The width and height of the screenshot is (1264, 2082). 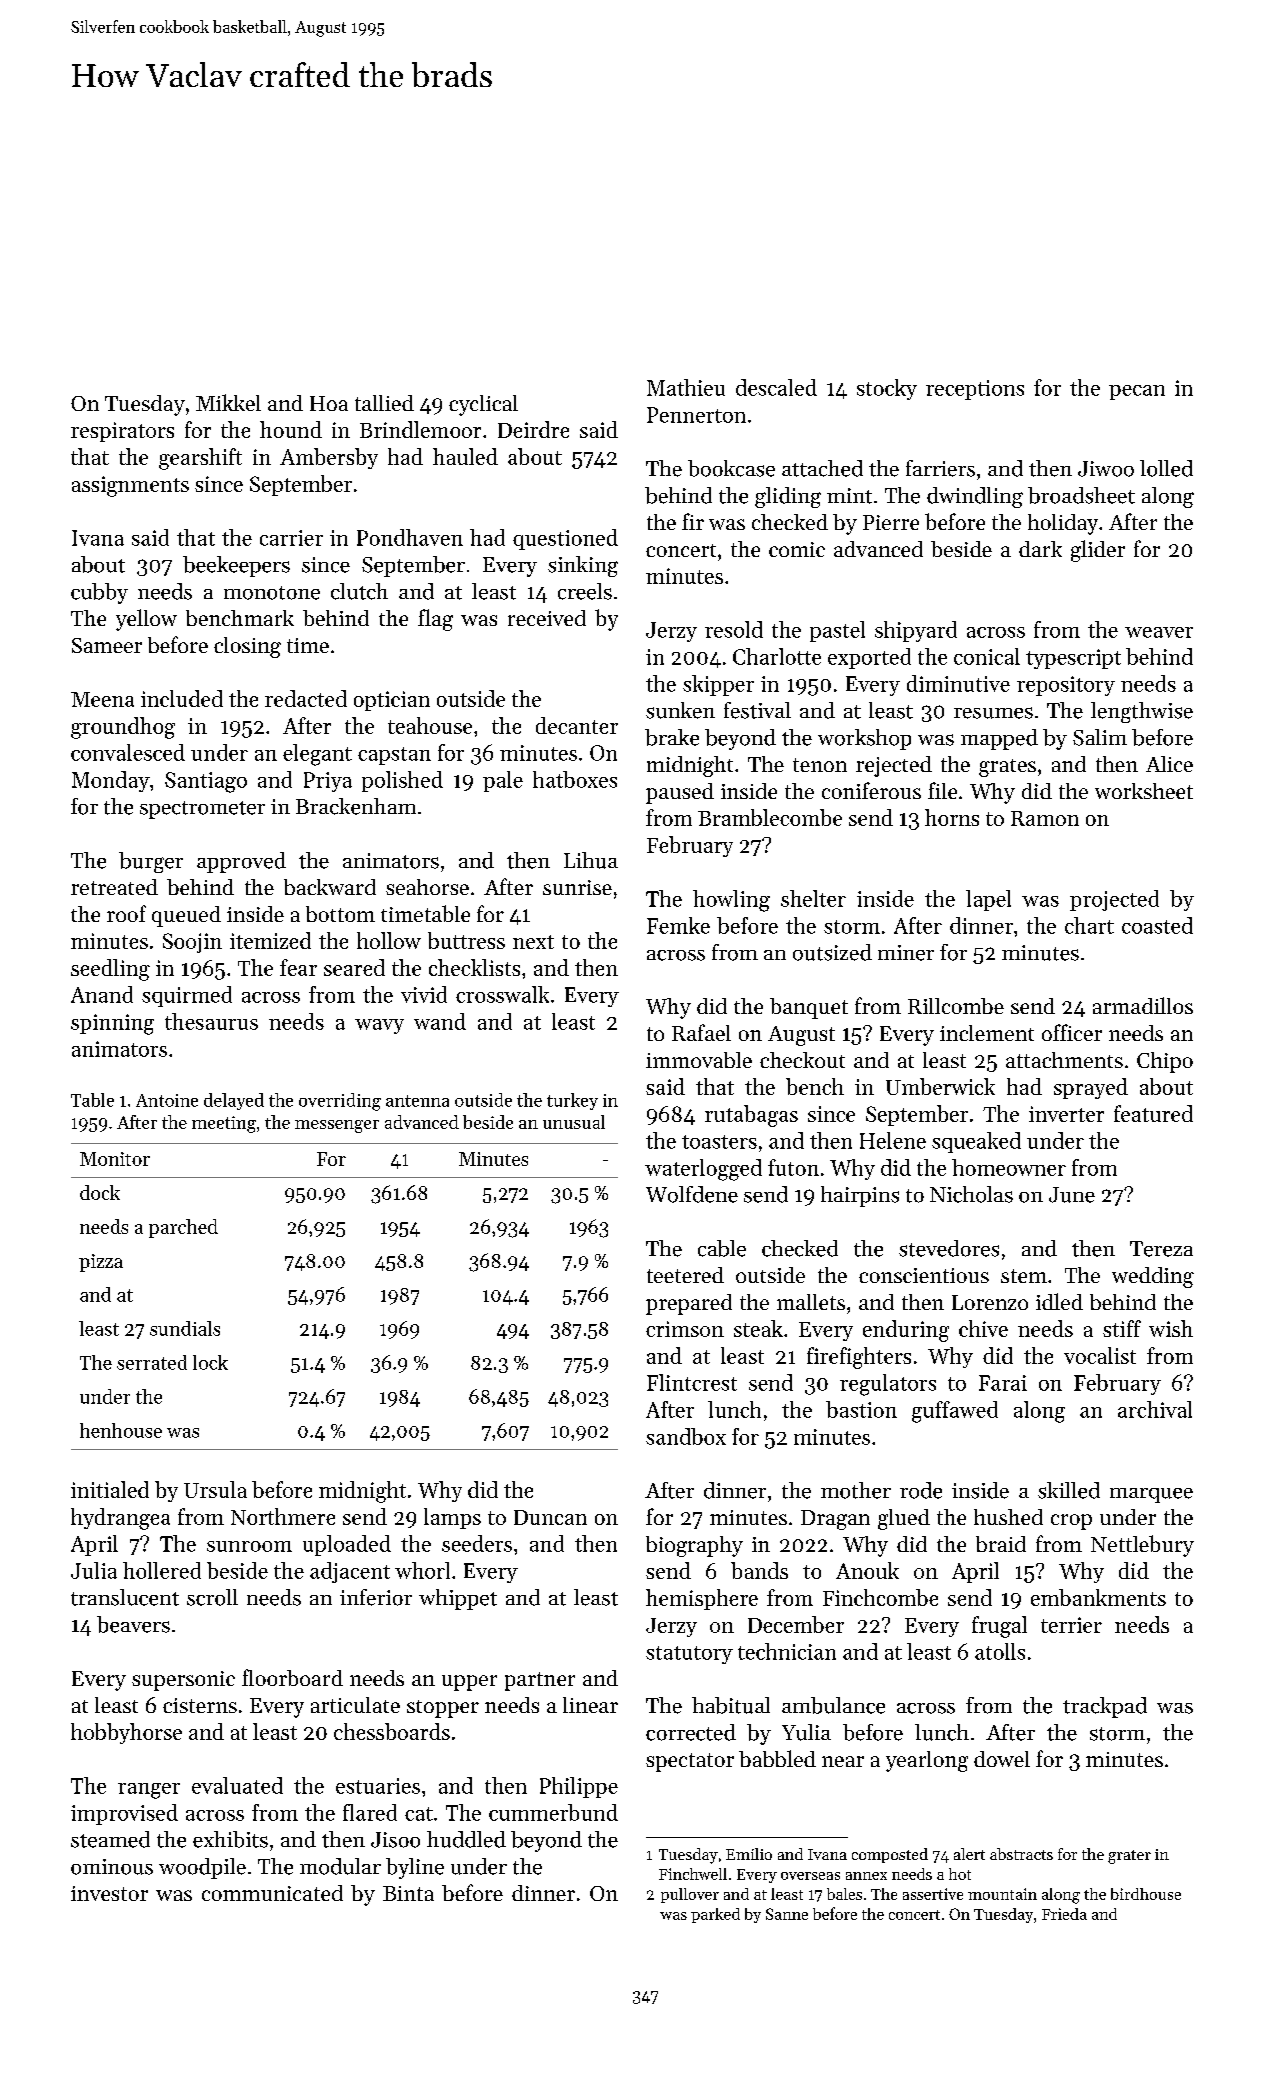 What do you see at coordinates (1137, 392) in the screenshot?
I see `pecan` at bounding box center [1137, 392].
